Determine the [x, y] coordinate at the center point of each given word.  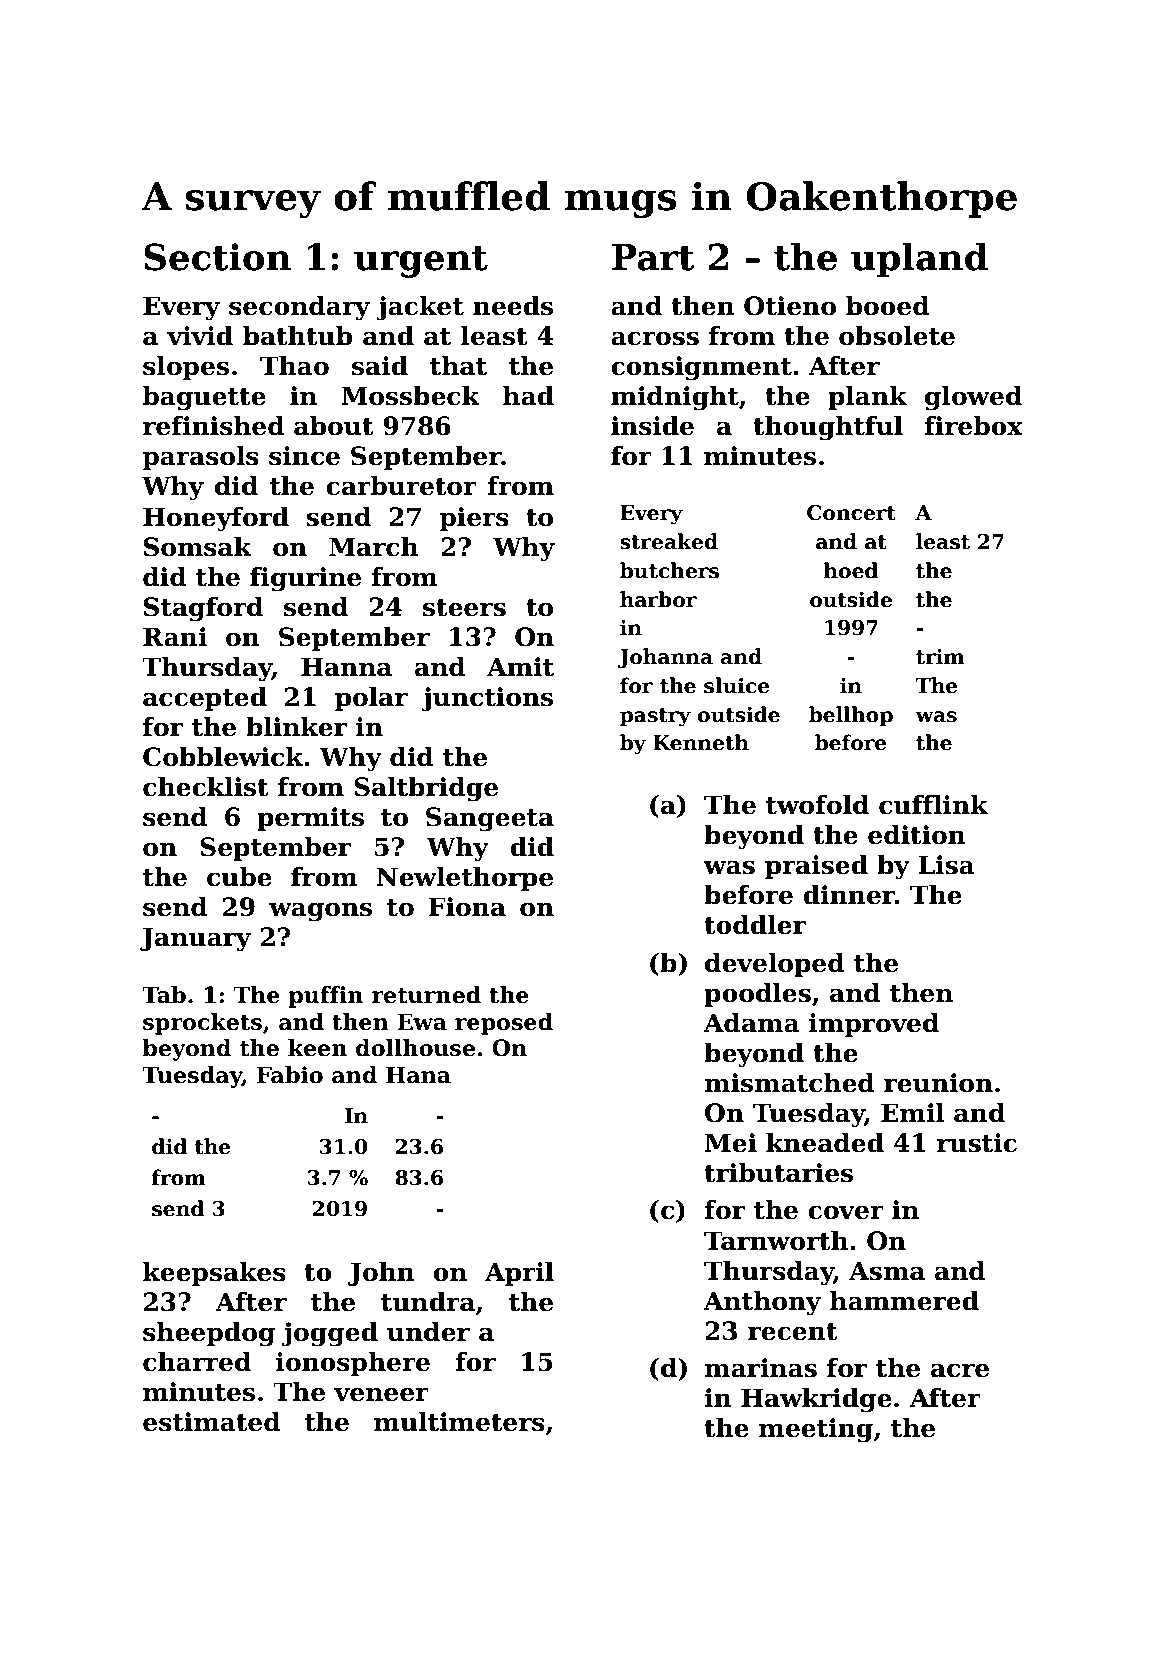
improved [874, 1025]
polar [371, 699]
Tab [164, 995]
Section [217, 257]
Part [653, 257]
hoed [851, 570]
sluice [737, 685]
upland [919, 260]
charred [197, 1362]
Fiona [467, 907]
